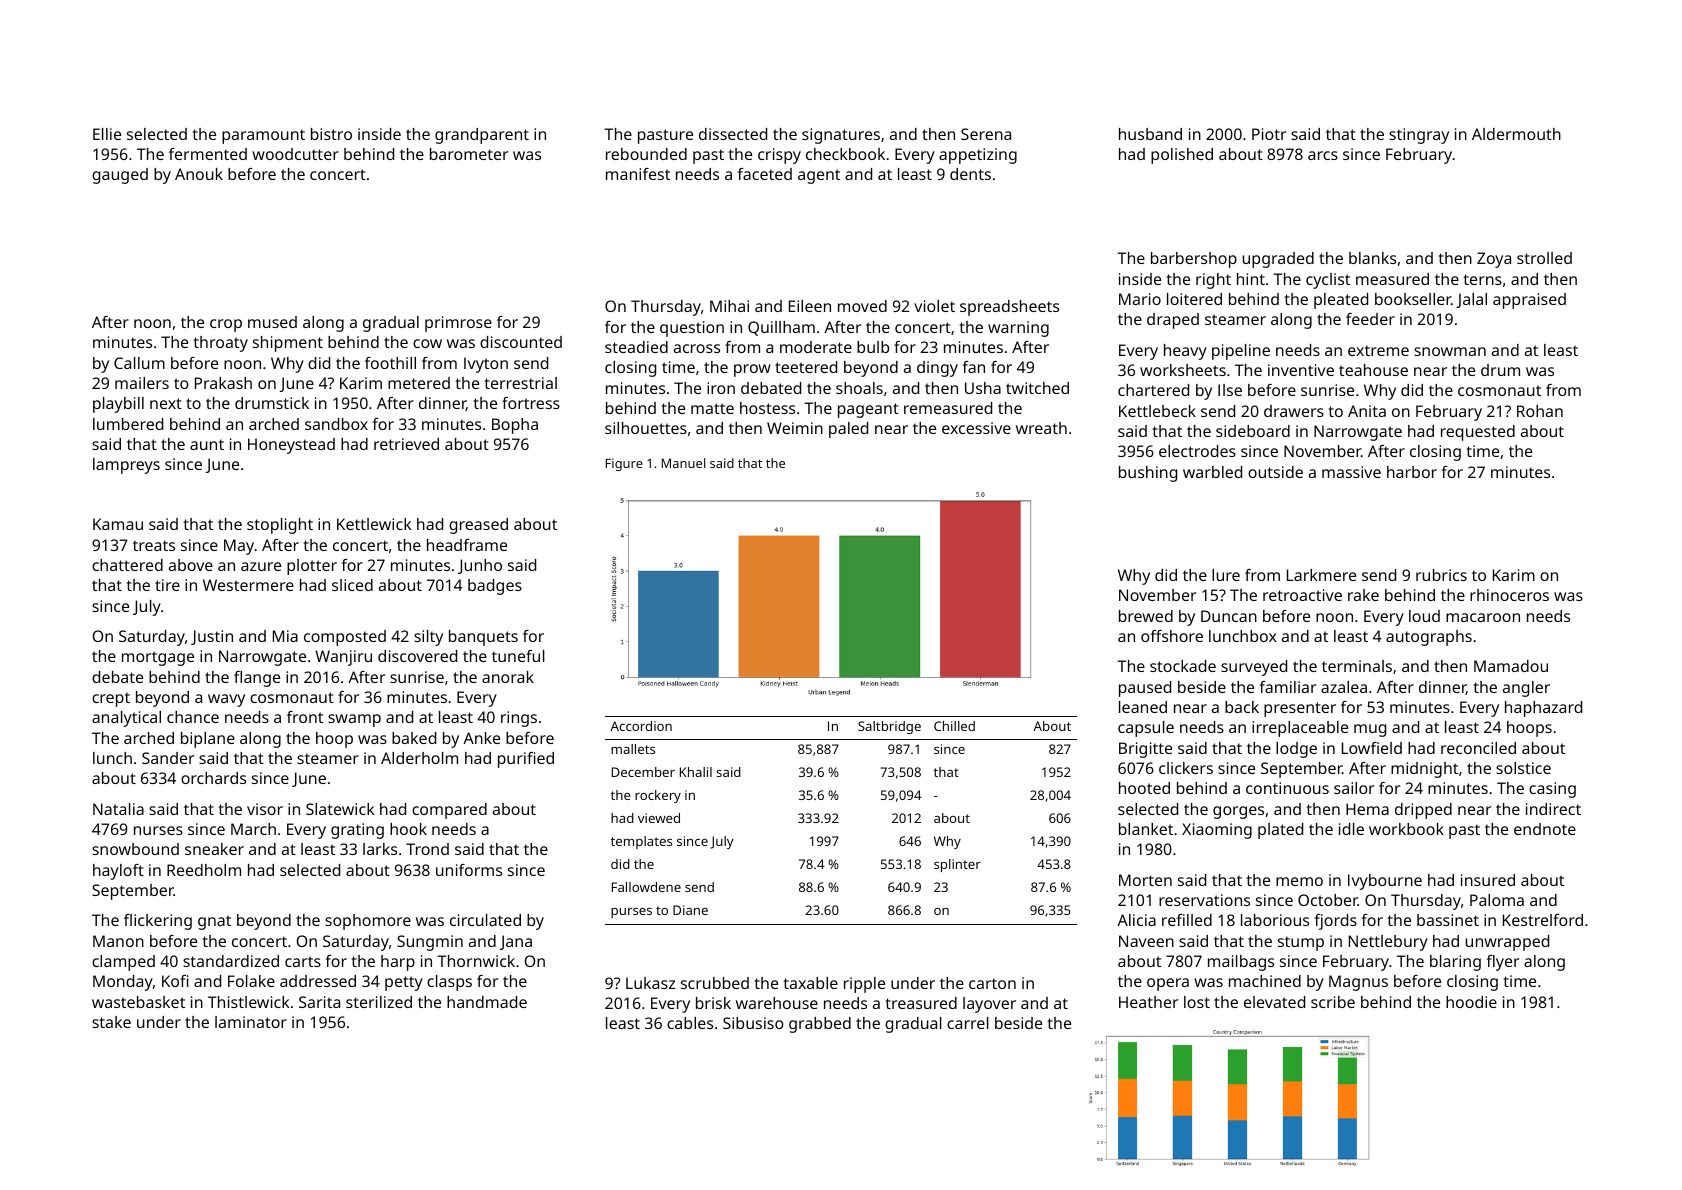 This page has width=1682, height=1190. What do you see at coordinates (1483, 617) in the page?
I see `macaroon` at bounding box center [1483, 617].
